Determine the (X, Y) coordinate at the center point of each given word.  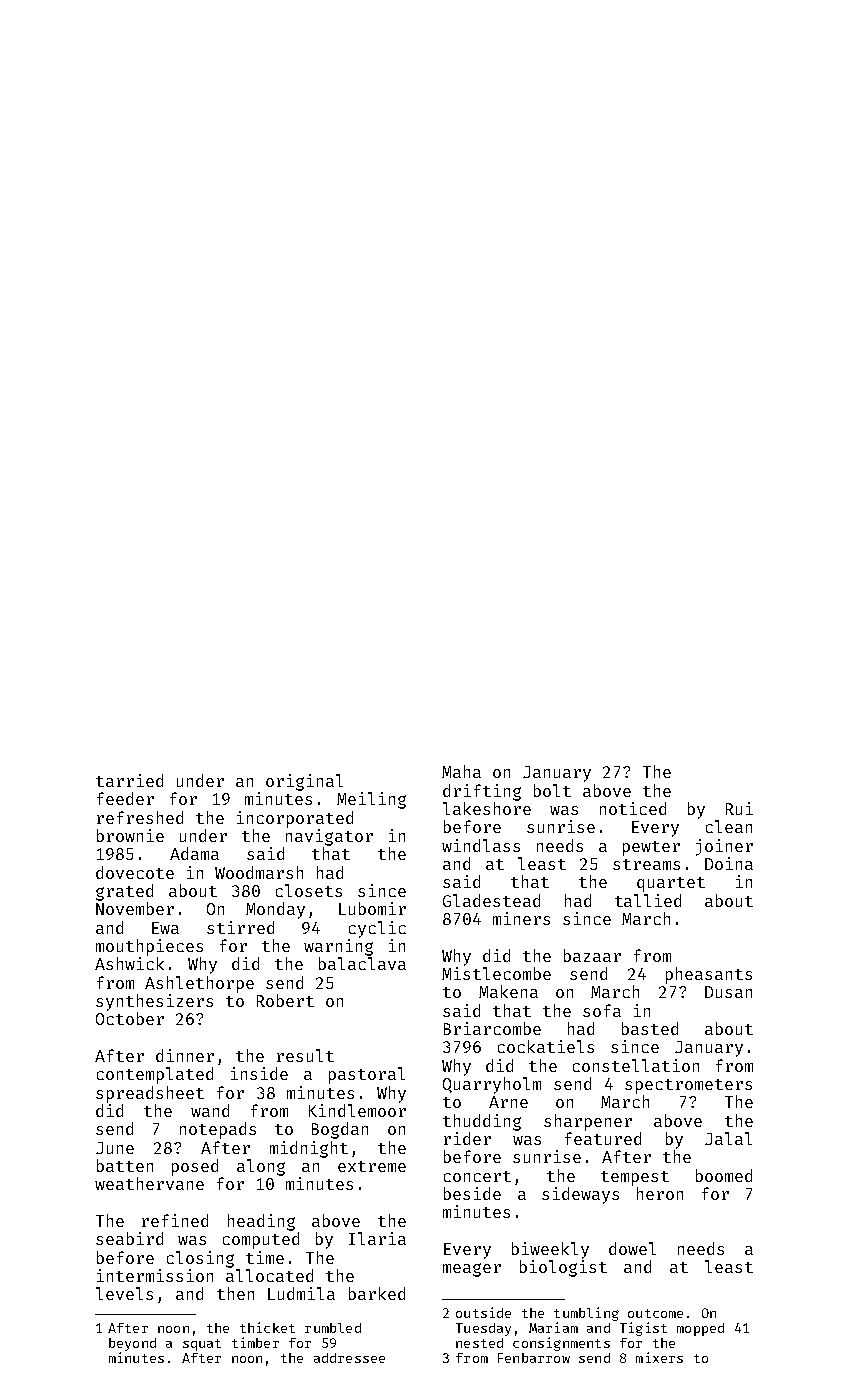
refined (175, 1220)
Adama (194, 853)
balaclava (362, 963)
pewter (651, 848)
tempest (635, 1178)
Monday (275, 910)
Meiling (371, 800)
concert (477, 1176)
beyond (132, 1344)
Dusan (728, 992)
